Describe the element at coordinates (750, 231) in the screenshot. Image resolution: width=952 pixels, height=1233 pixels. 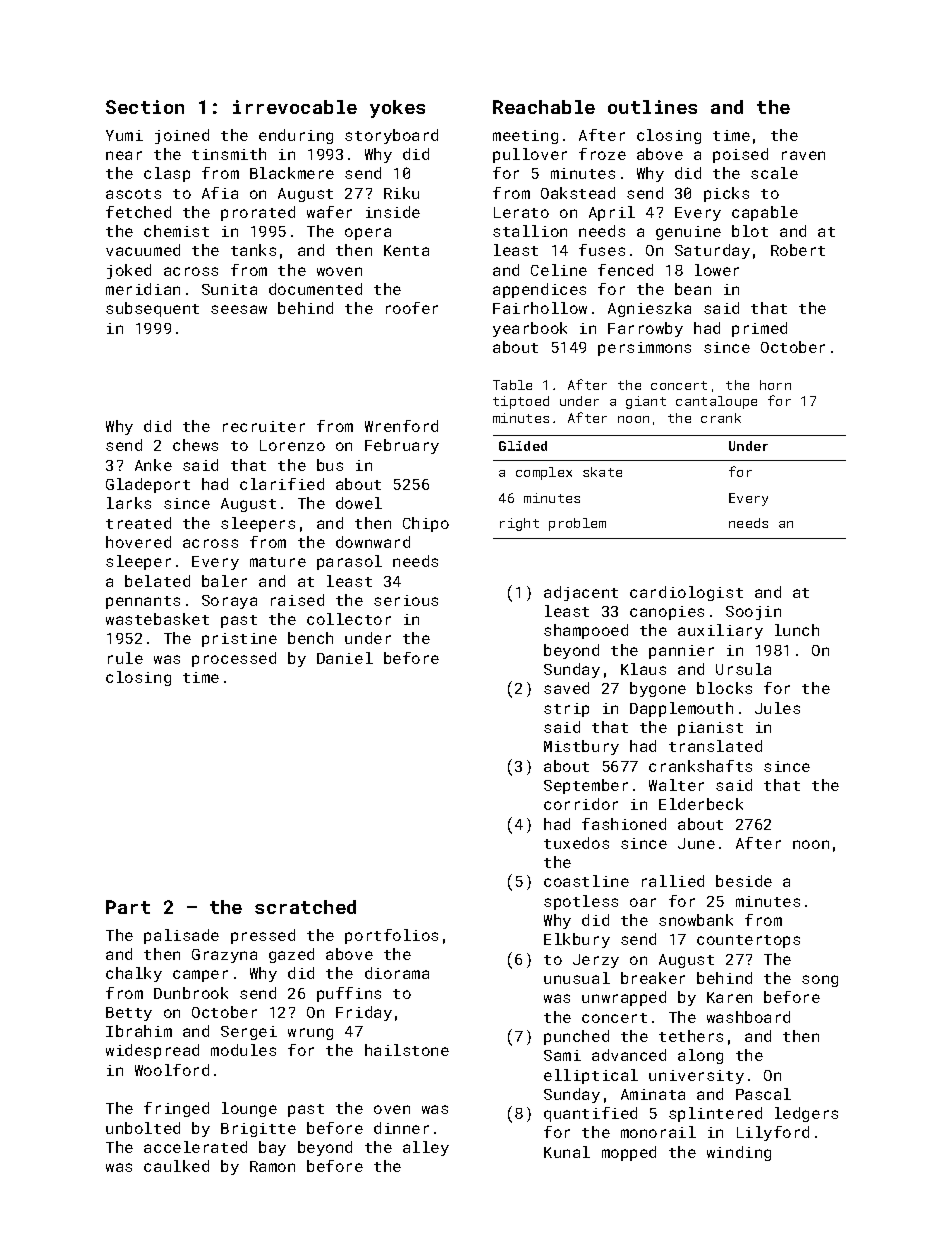
I see `blot` at that location.
